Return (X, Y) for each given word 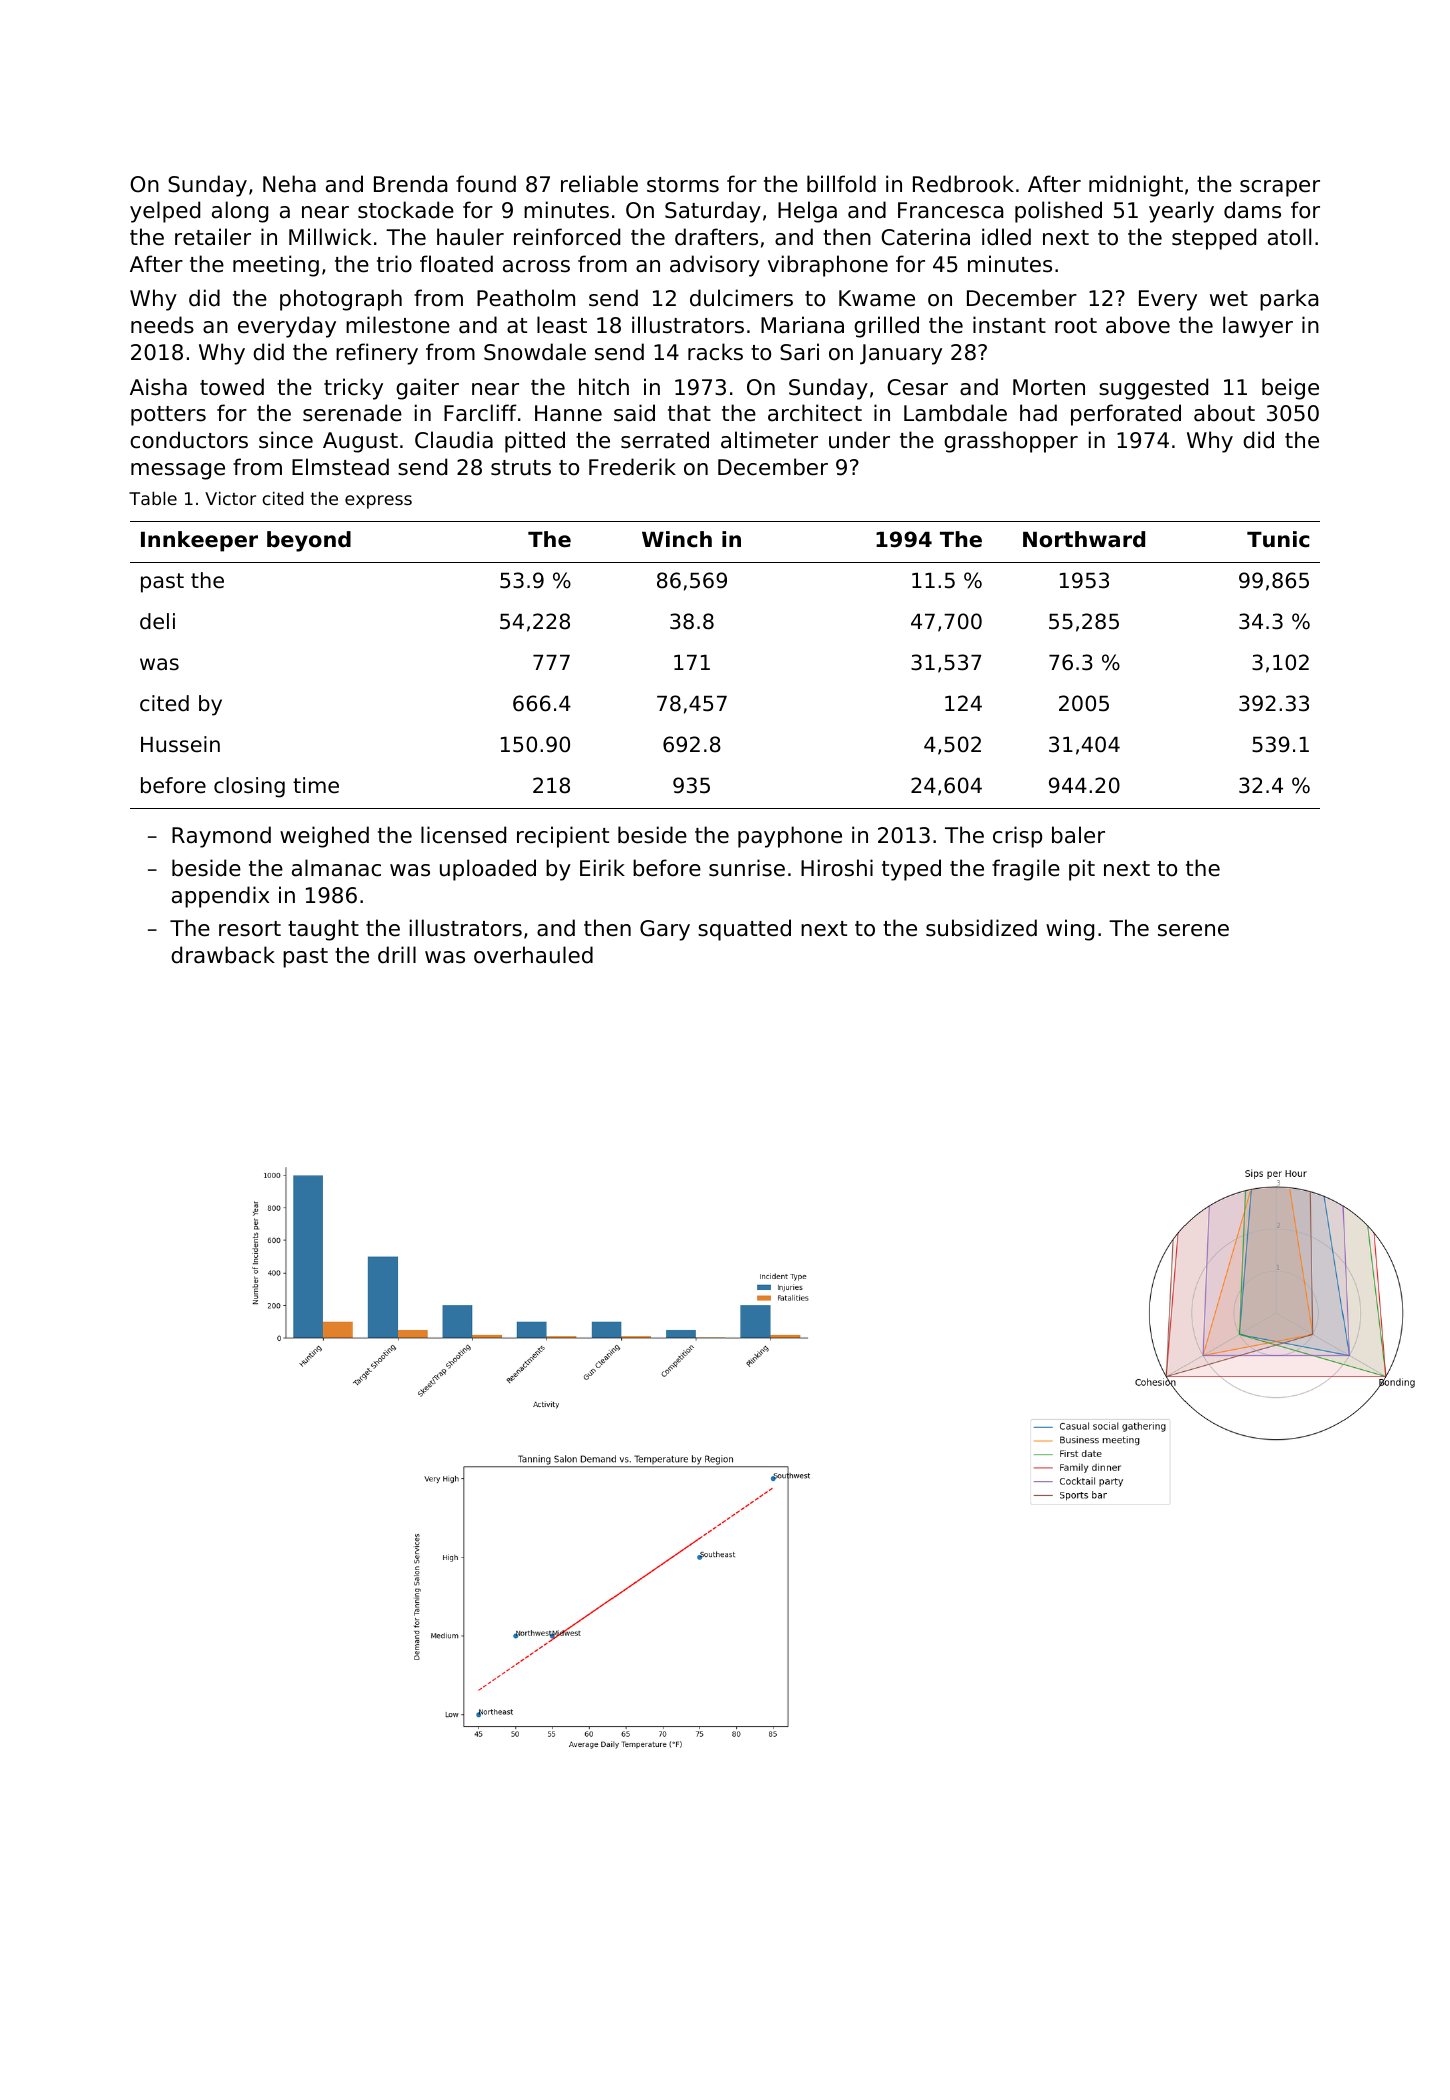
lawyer (1258, 327)
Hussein (180, 744)
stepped (1214, 239)
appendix (220, 897)
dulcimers (741, 298)
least (562, 325)
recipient (563, 837)
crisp (1017, 837)
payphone (790, 837)
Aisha (158, 387)
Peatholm (526, 298)
